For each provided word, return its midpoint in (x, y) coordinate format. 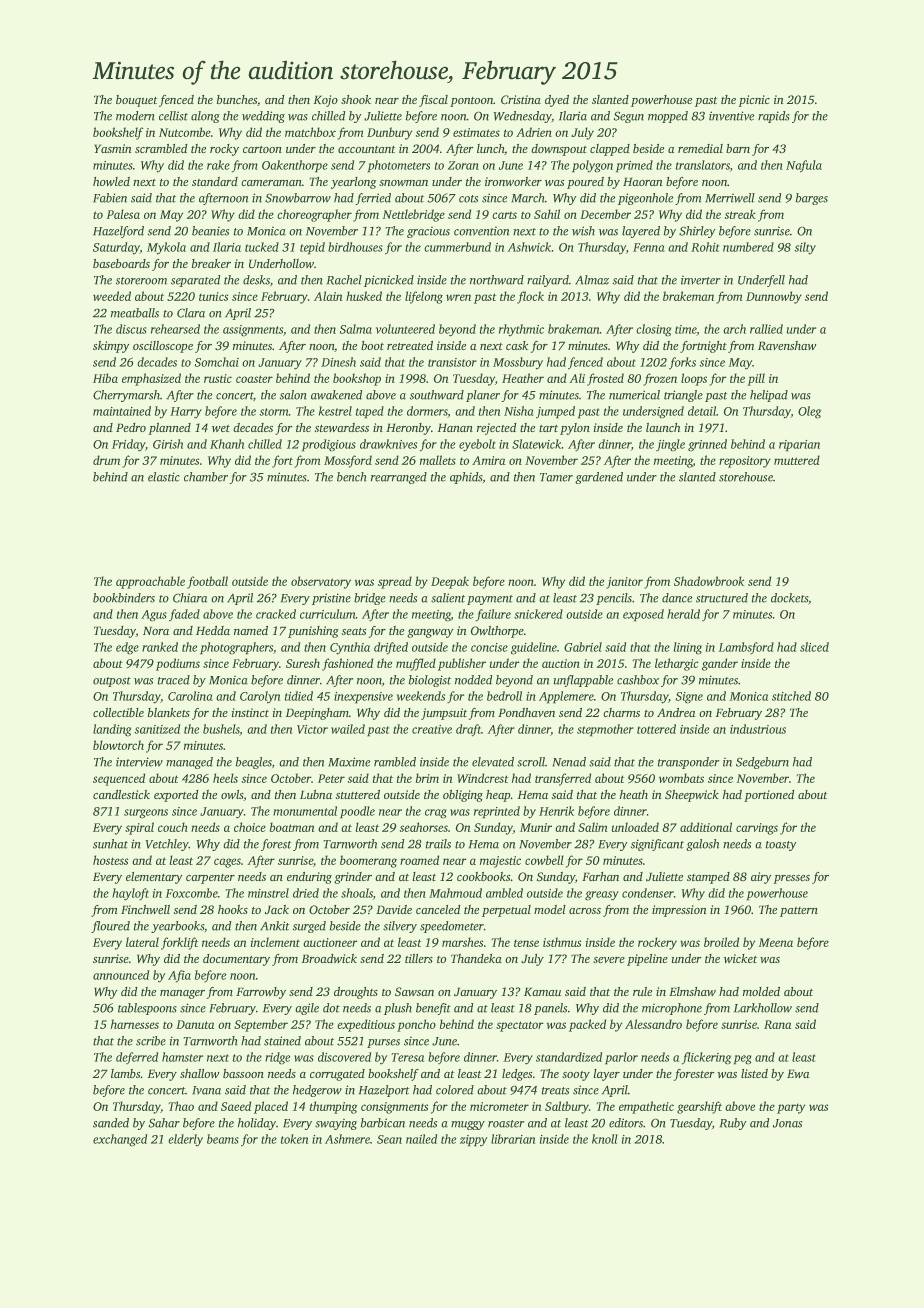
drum (106, 460)
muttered (797, 460)
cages (227, 863)
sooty (576, 1076)
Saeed (236, 1106)
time (686, 330)
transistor (452, 362)
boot (372, 346)
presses (791, 879)
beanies (210, 231)
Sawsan (414, 992)
